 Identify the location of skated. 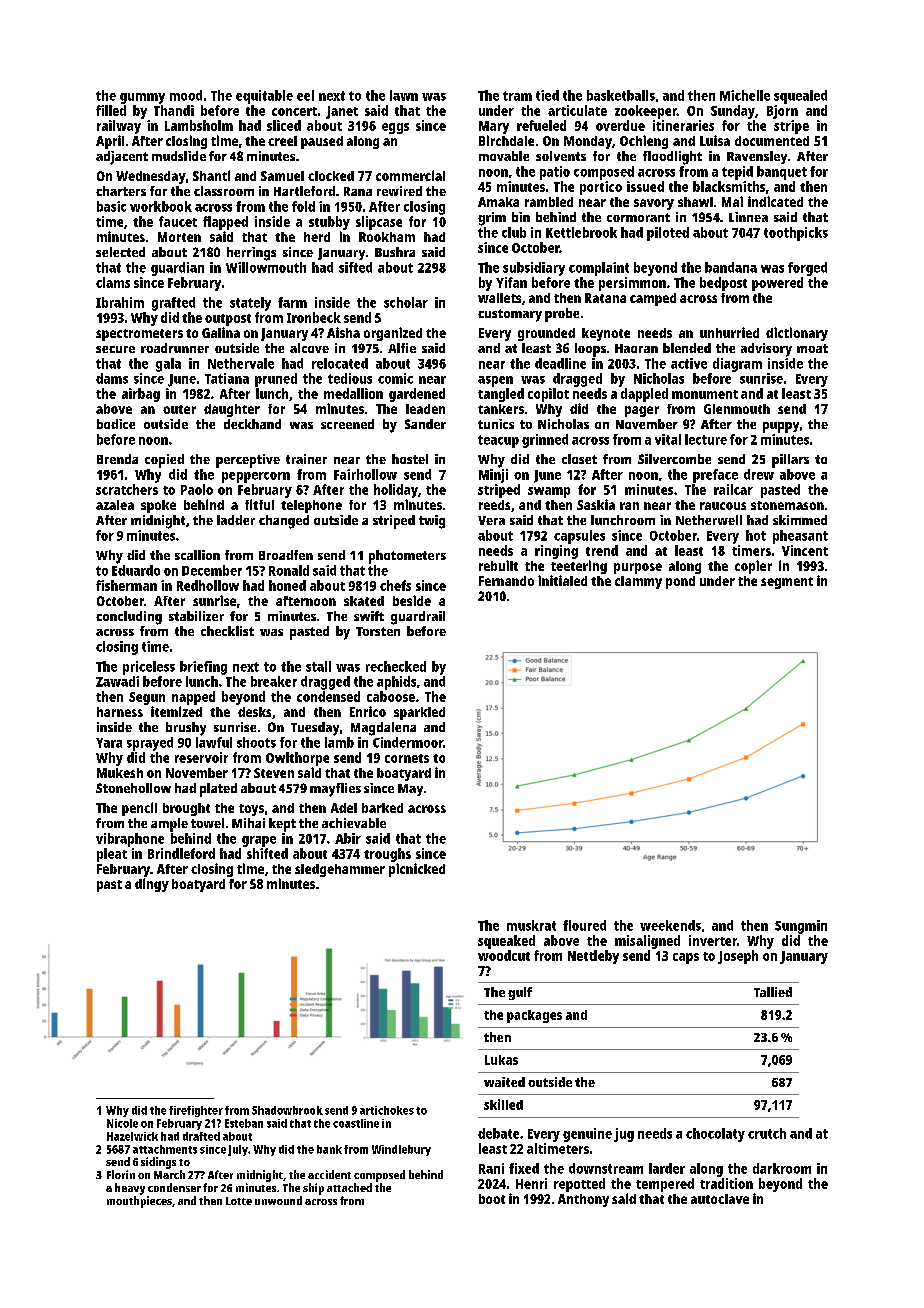
(364, 601).
